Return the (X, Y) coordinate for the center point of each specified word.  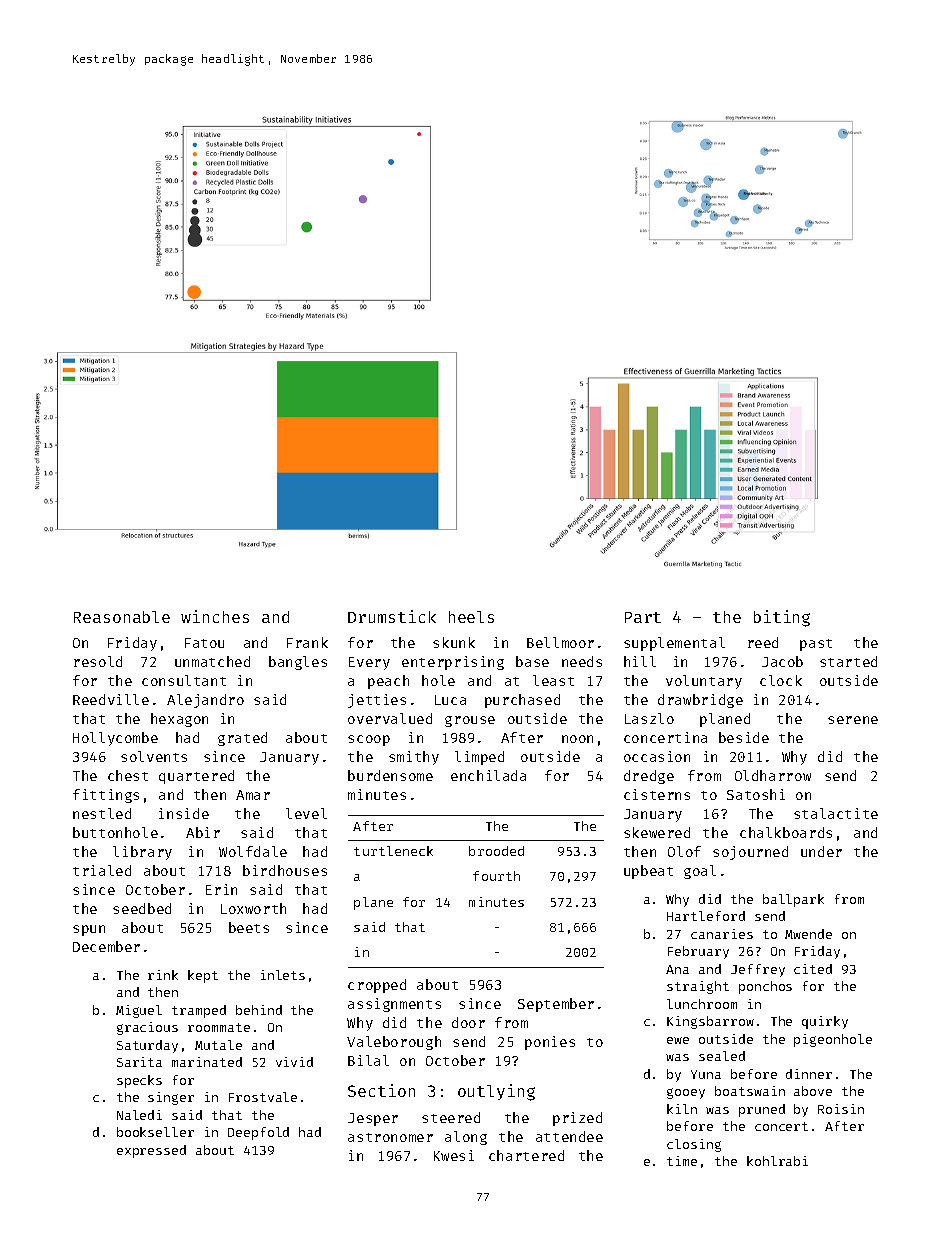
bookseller (155, 1132)
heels (471, 617)
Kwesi (454, 1155)
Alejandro (205, 701)
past (816, 645)
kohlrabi (777, 1161)
